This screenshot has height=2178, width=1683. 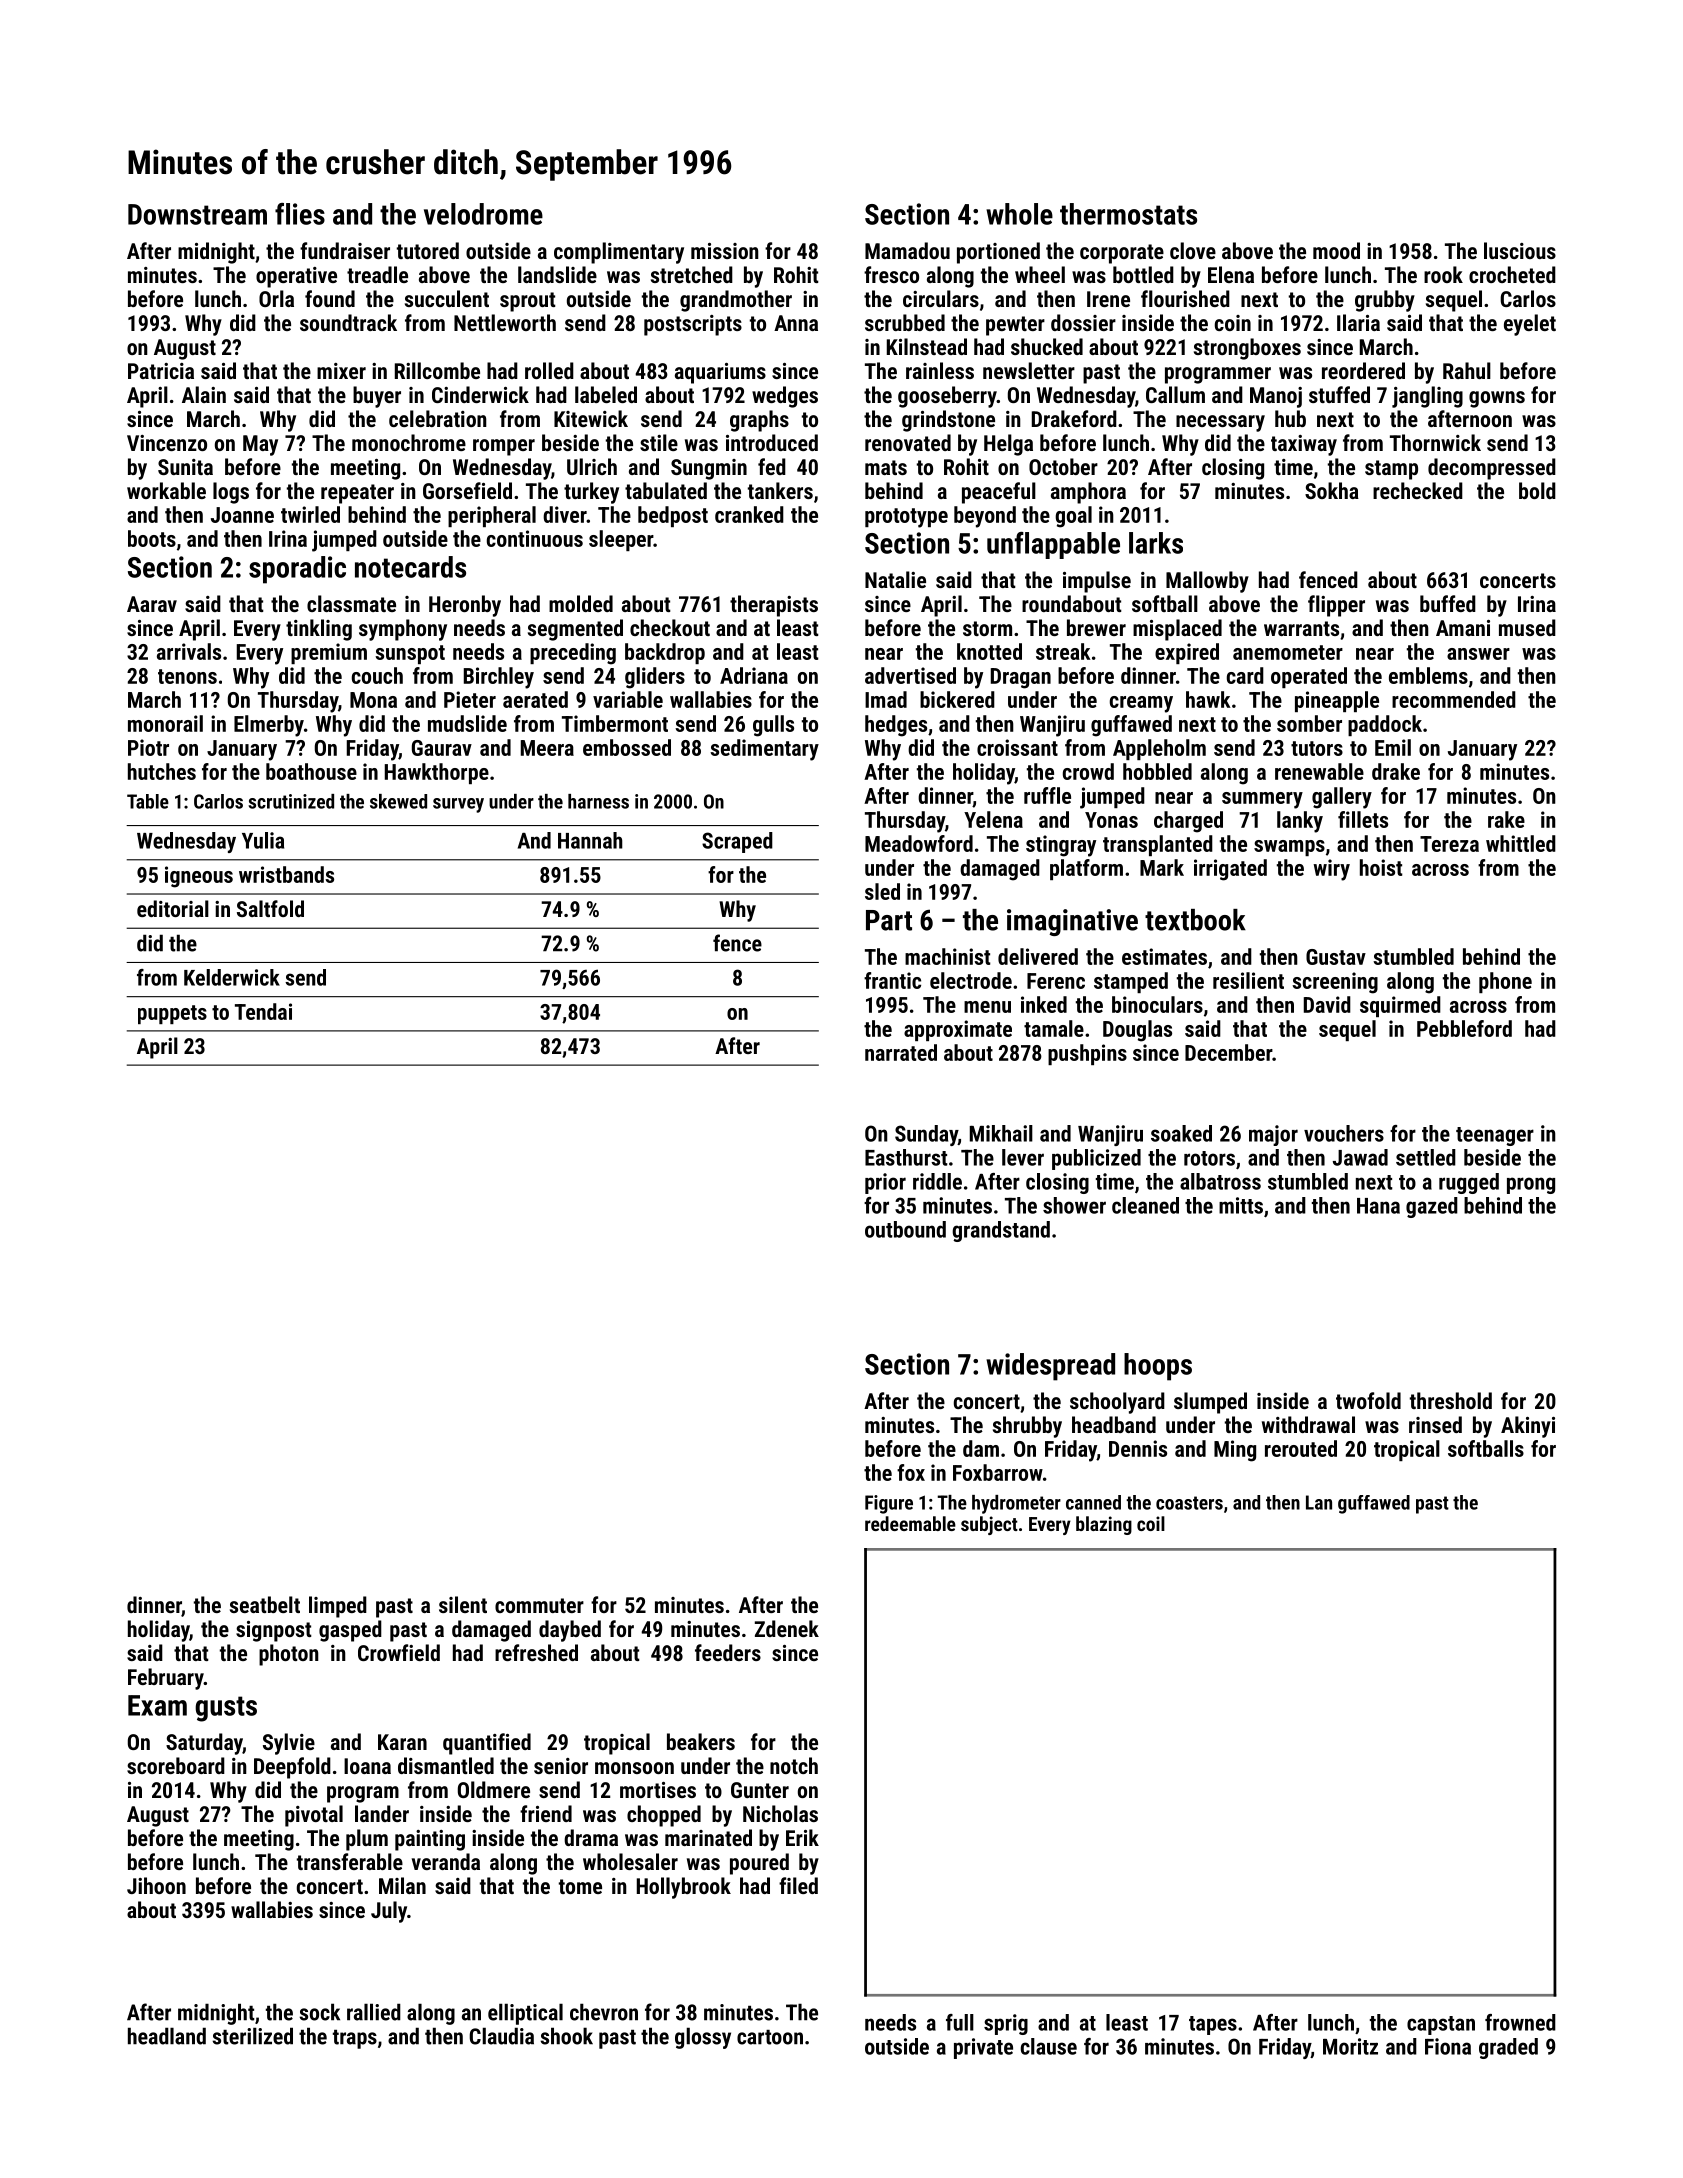 I want to click on Tendai, so click(x=263, y=1011).
